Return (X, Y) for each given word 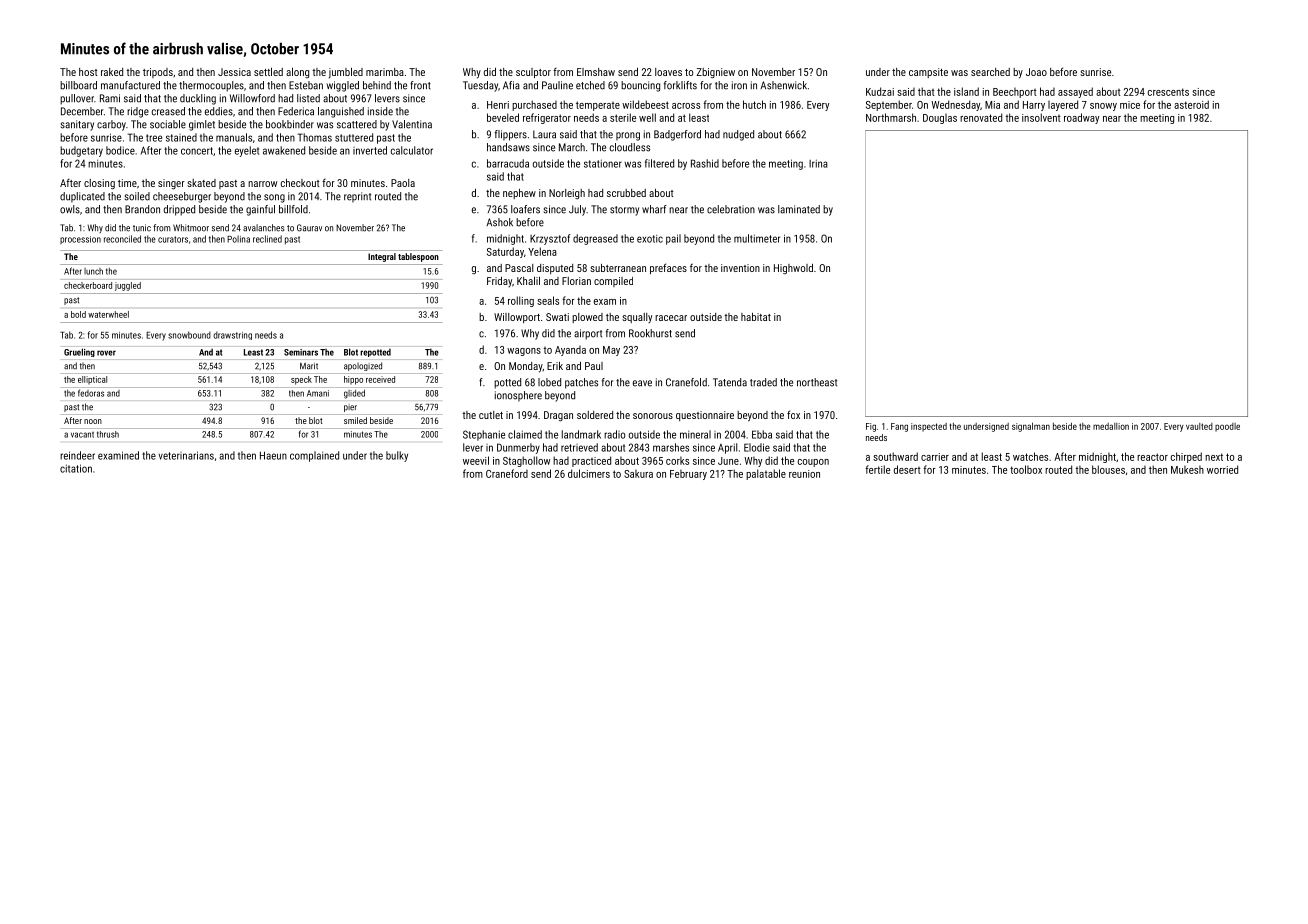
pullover (77, 99)
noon (93, 421)
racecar (671, 318)
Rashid (705, 163)
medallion (1111, 426)
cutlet (491, 415)
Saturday (505, 252)
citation (76, 468)
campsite (928, 73)
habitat (756, 317)
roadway (1081, 118)
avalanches (264, 228)
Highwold (793, 269)
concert (197, 151)
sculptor (533, 73)
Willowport (517, 318)
